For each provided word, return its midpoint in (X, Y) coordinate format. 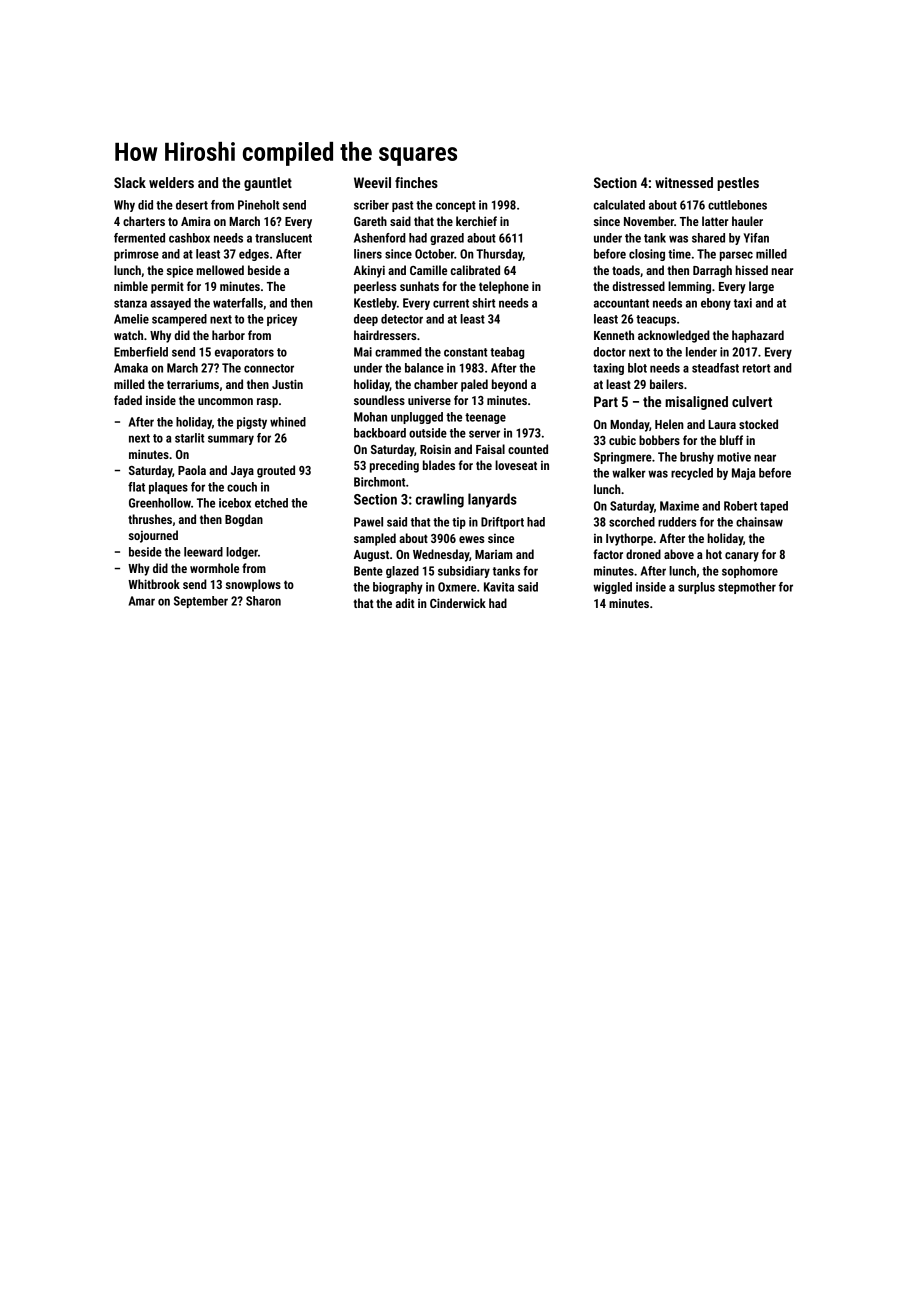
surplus (696, 588)
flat (136, 487)
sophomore (750, 572)
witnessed (684, 182)
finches (416, 182)
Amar (142, 601)
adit (405, 603)
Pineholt (258, 205)
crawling (440, 500)
